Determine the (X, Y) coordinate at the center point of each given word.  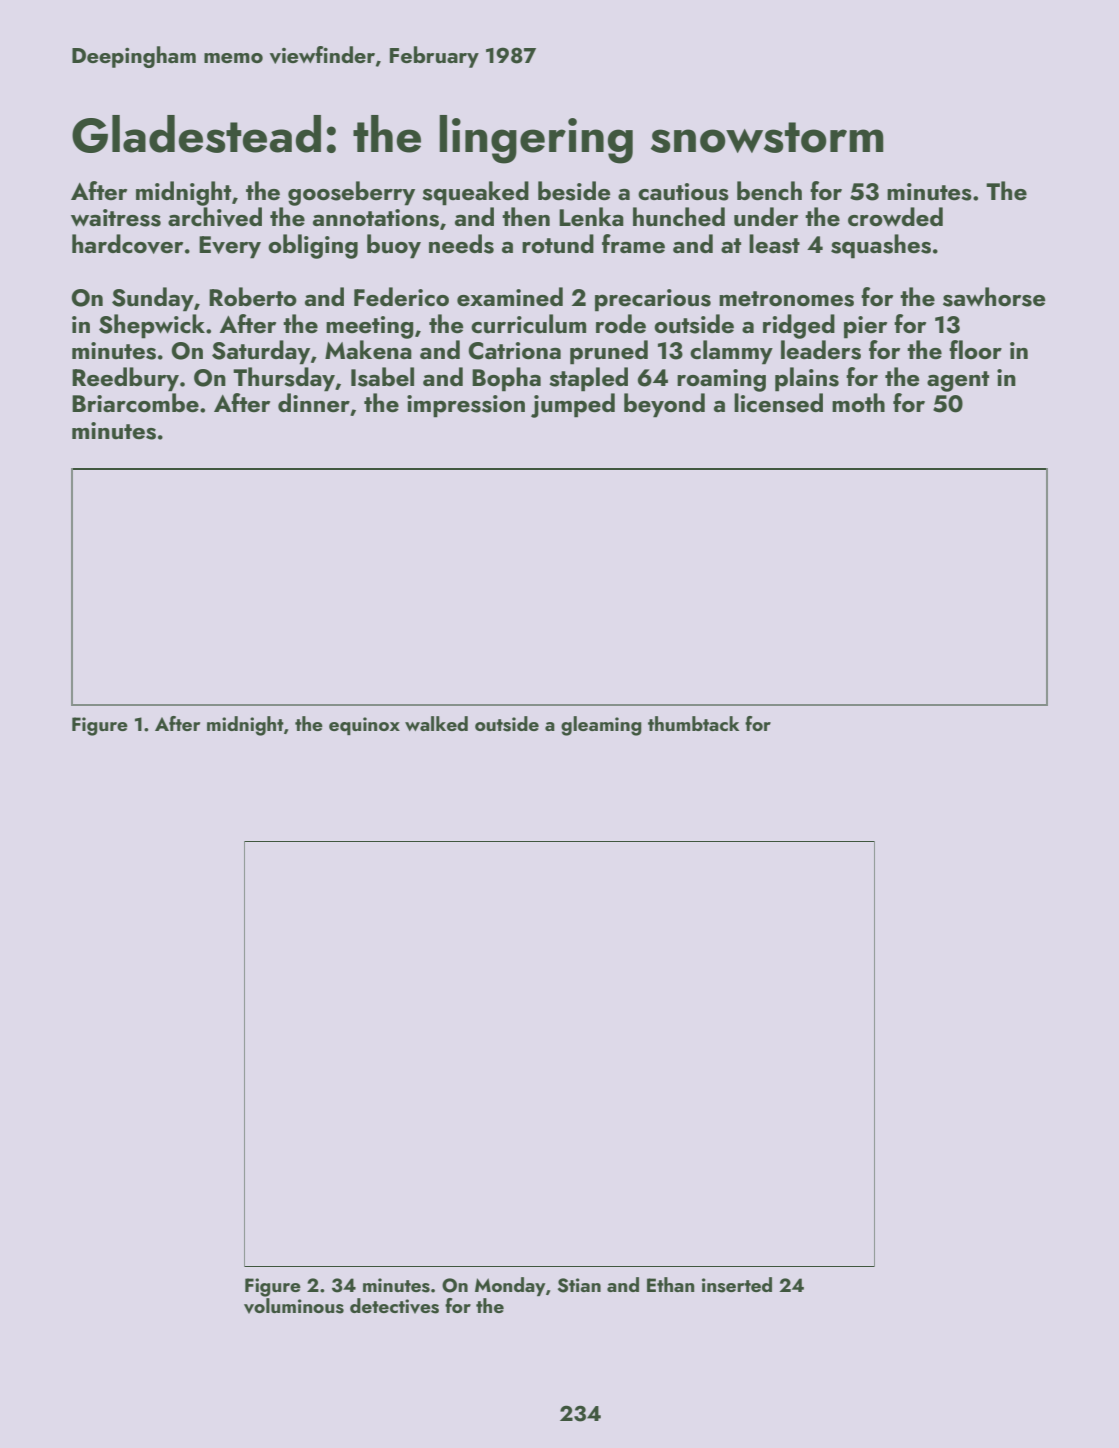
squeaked (475, 193)
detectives (394, 1306)
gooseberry (351, 193)
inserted (737, 1285)
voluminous (294, 1306)
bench (769, 191)
